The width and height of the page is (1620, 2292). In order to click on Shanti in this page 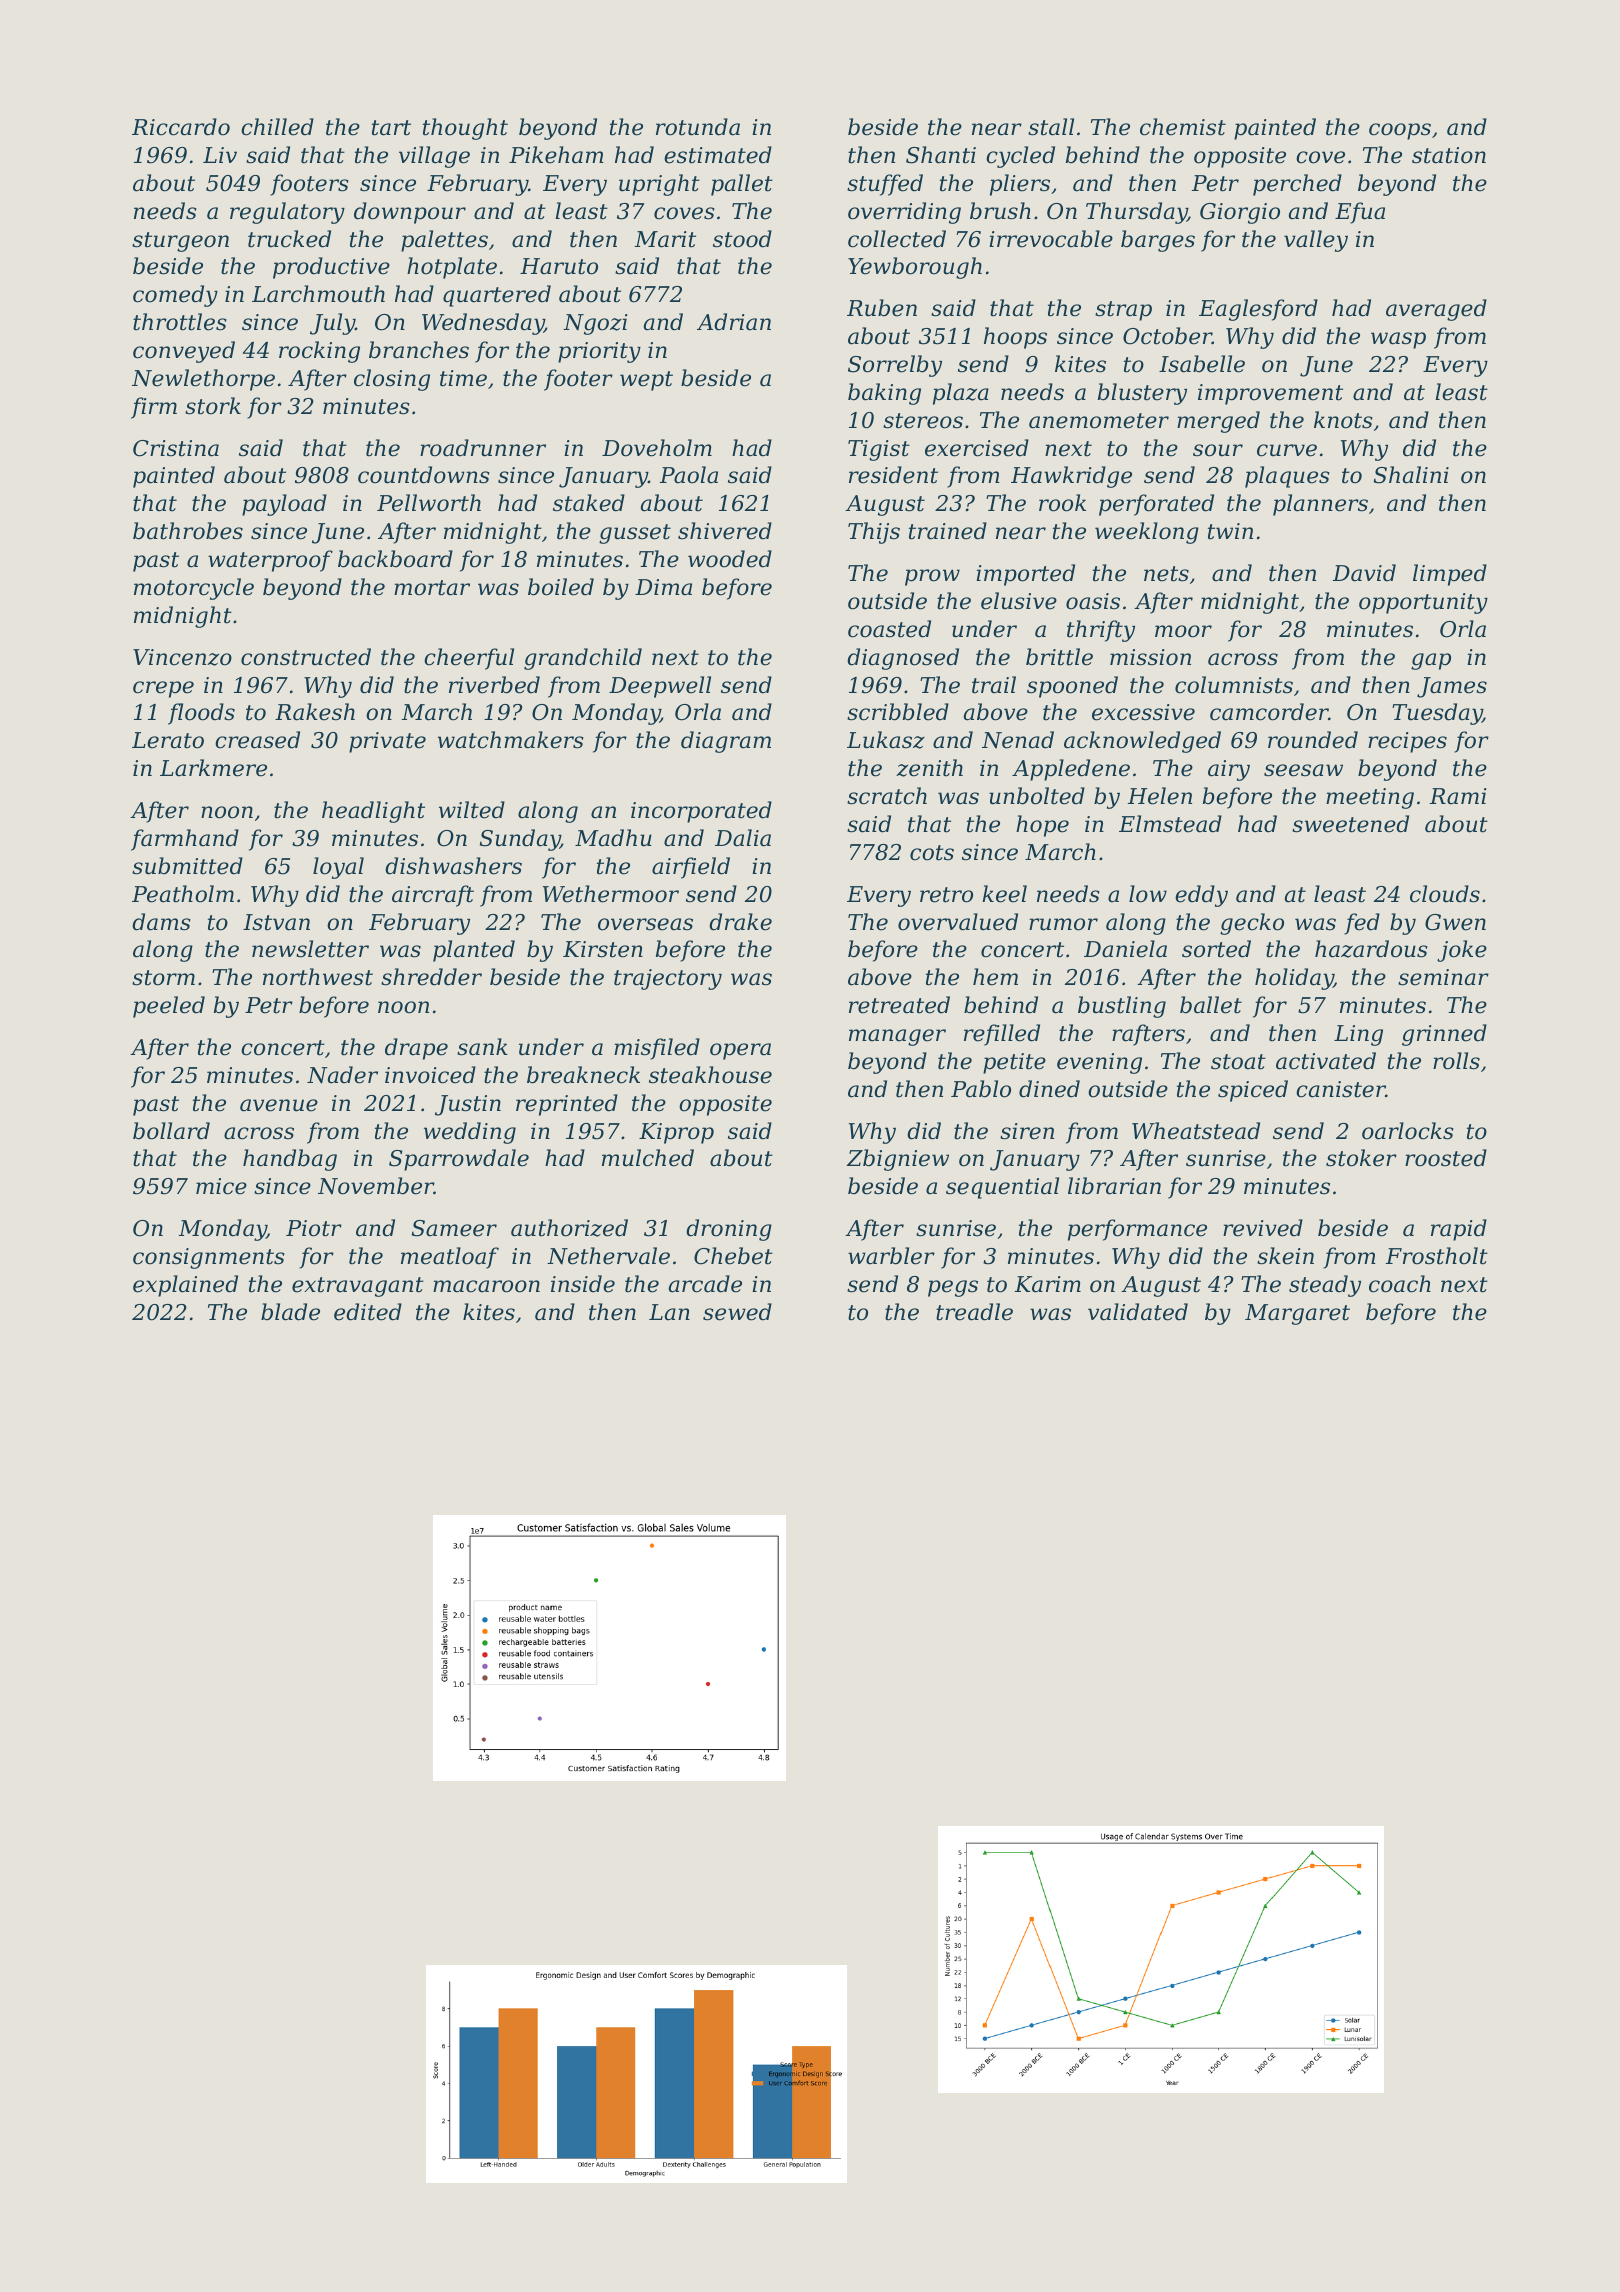, I will do `click(941, 155)`.
